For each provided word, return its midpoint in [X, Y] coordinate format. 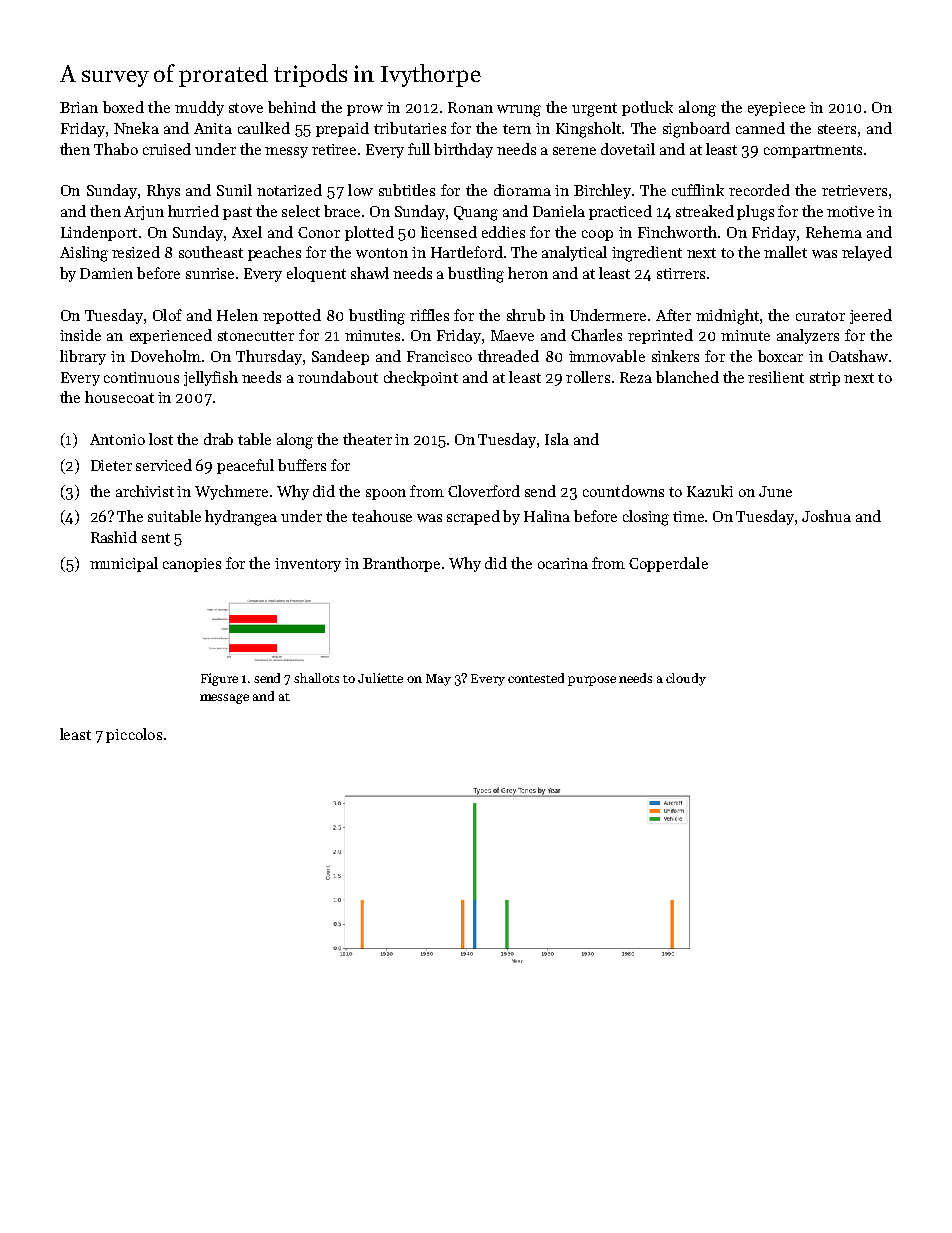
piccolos [134, 735]
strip [825, 379]
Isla [557, 439]
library [83, 357]
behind [292, 107]
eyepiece [776, 109]
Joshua [826, 516]
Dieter [111, 465]
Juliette [380, 678]
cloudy [686, 679]
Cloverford [484, 491]
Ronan [470, 107]
